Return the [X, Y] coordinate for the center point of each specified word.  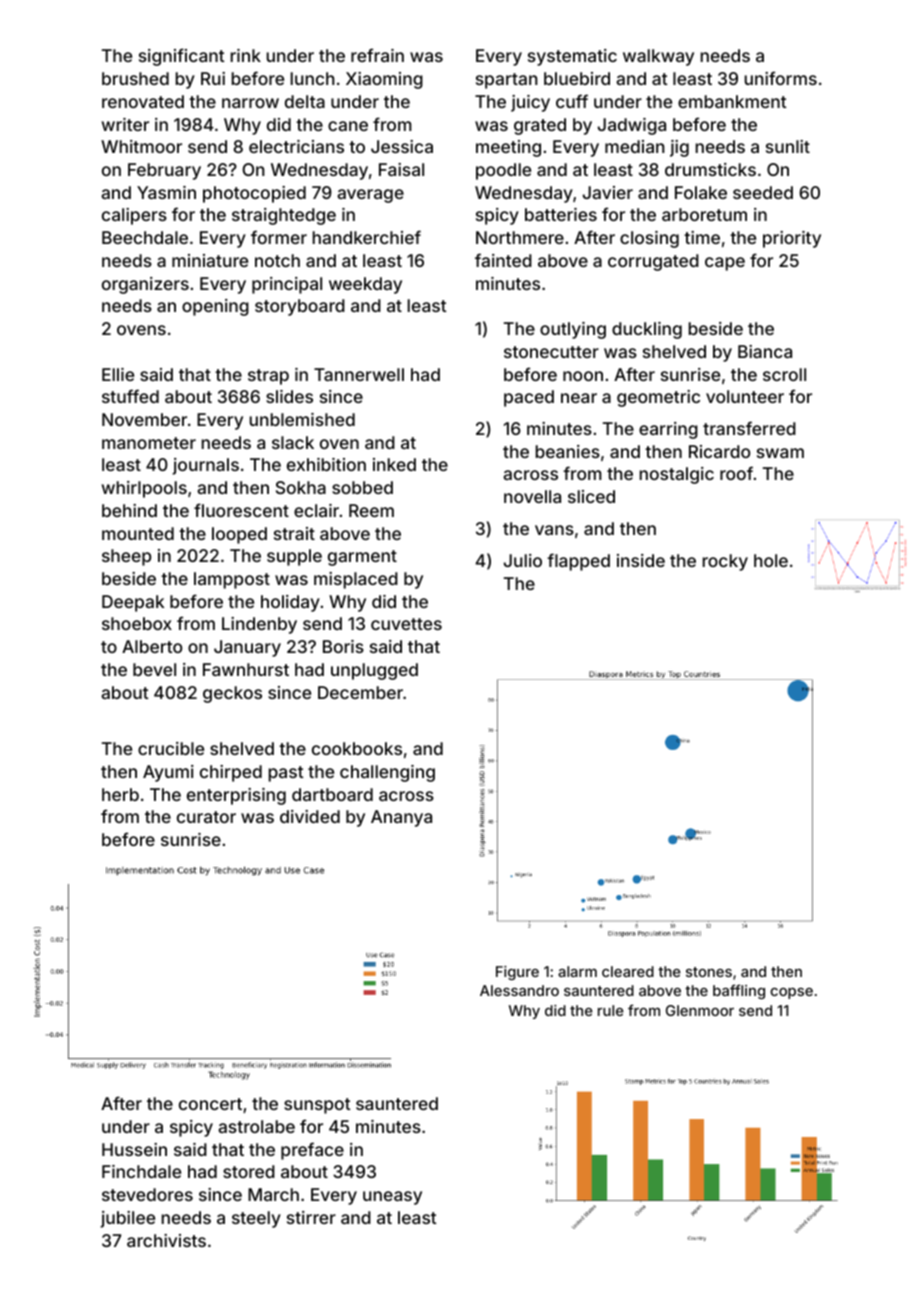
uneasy [392, 1198]
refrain [377, 55]
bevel [154, 669]
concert [210, 1104]
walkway [658, 57]
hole [771, 560]
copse [791, 993]
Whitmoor [141, 146]
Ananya [401, 818]
